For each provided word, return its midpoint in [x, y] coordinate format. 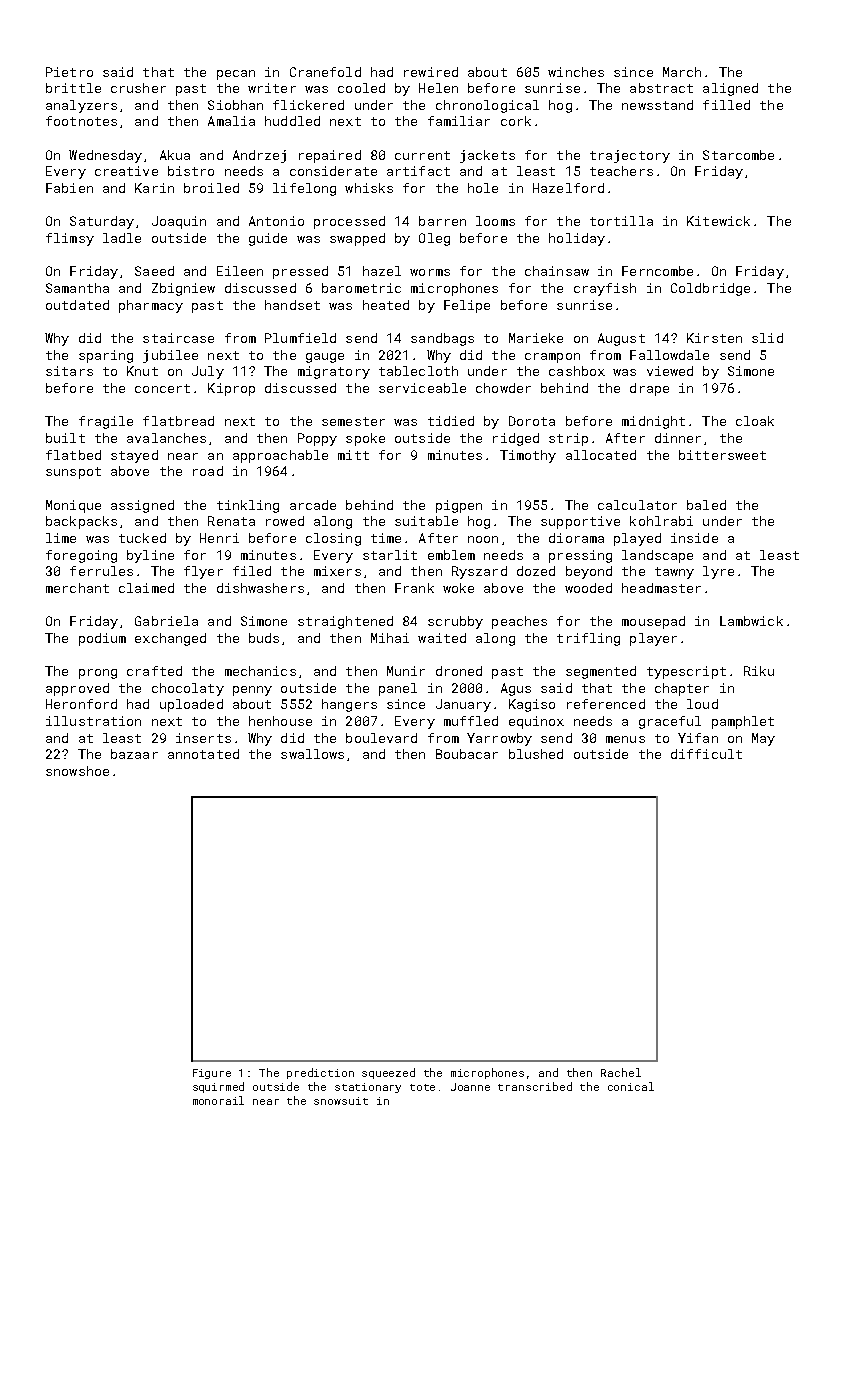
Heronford [81, 704]
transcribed [535, 1086]
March [682, 72]
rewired [431, 72]
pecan [236, 75]
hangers [349, 705]
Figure [212, 1074]
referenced [606, 704]
